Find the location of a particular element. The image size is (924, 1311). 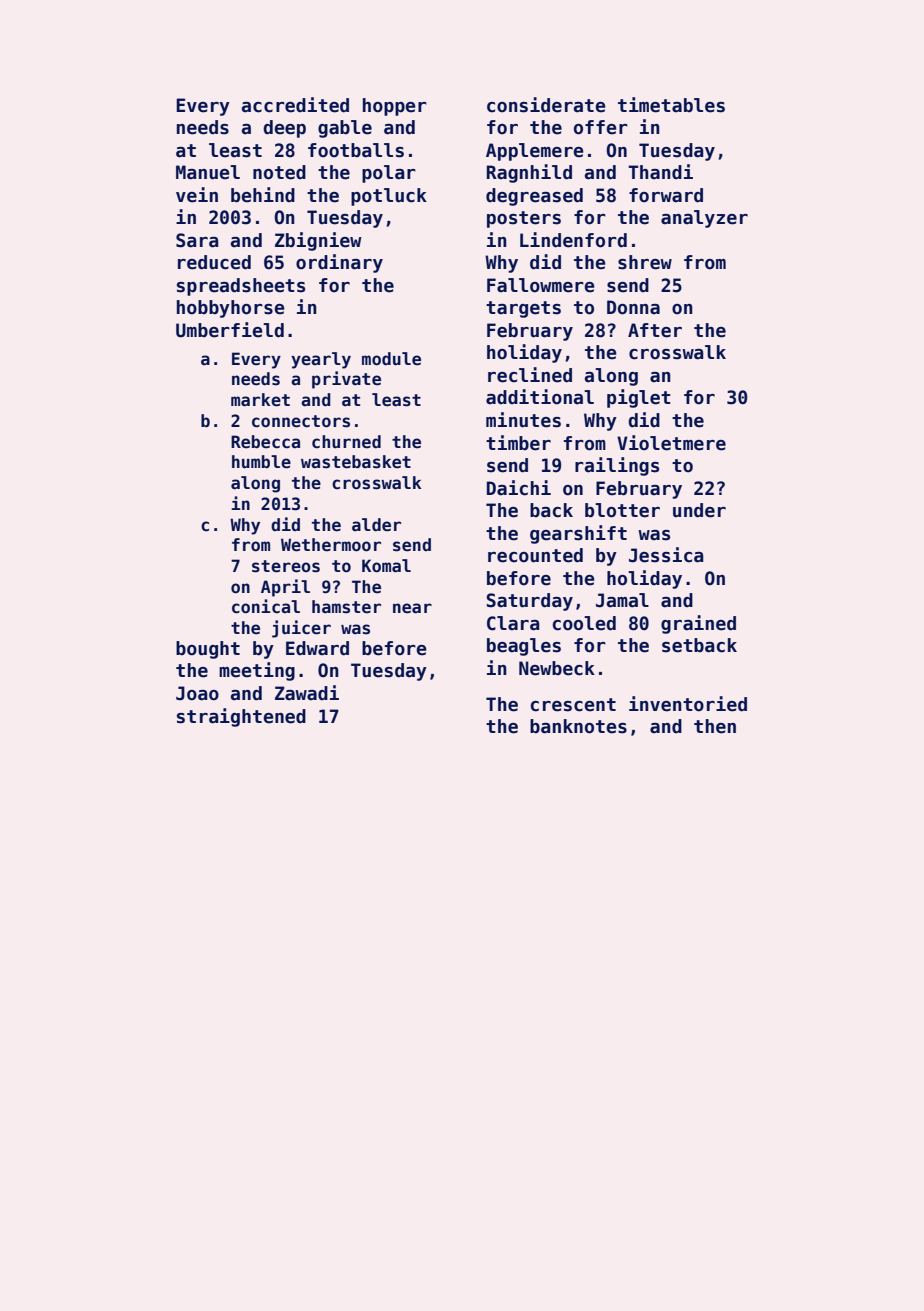

shrew is located at coordinates (645, 262).
